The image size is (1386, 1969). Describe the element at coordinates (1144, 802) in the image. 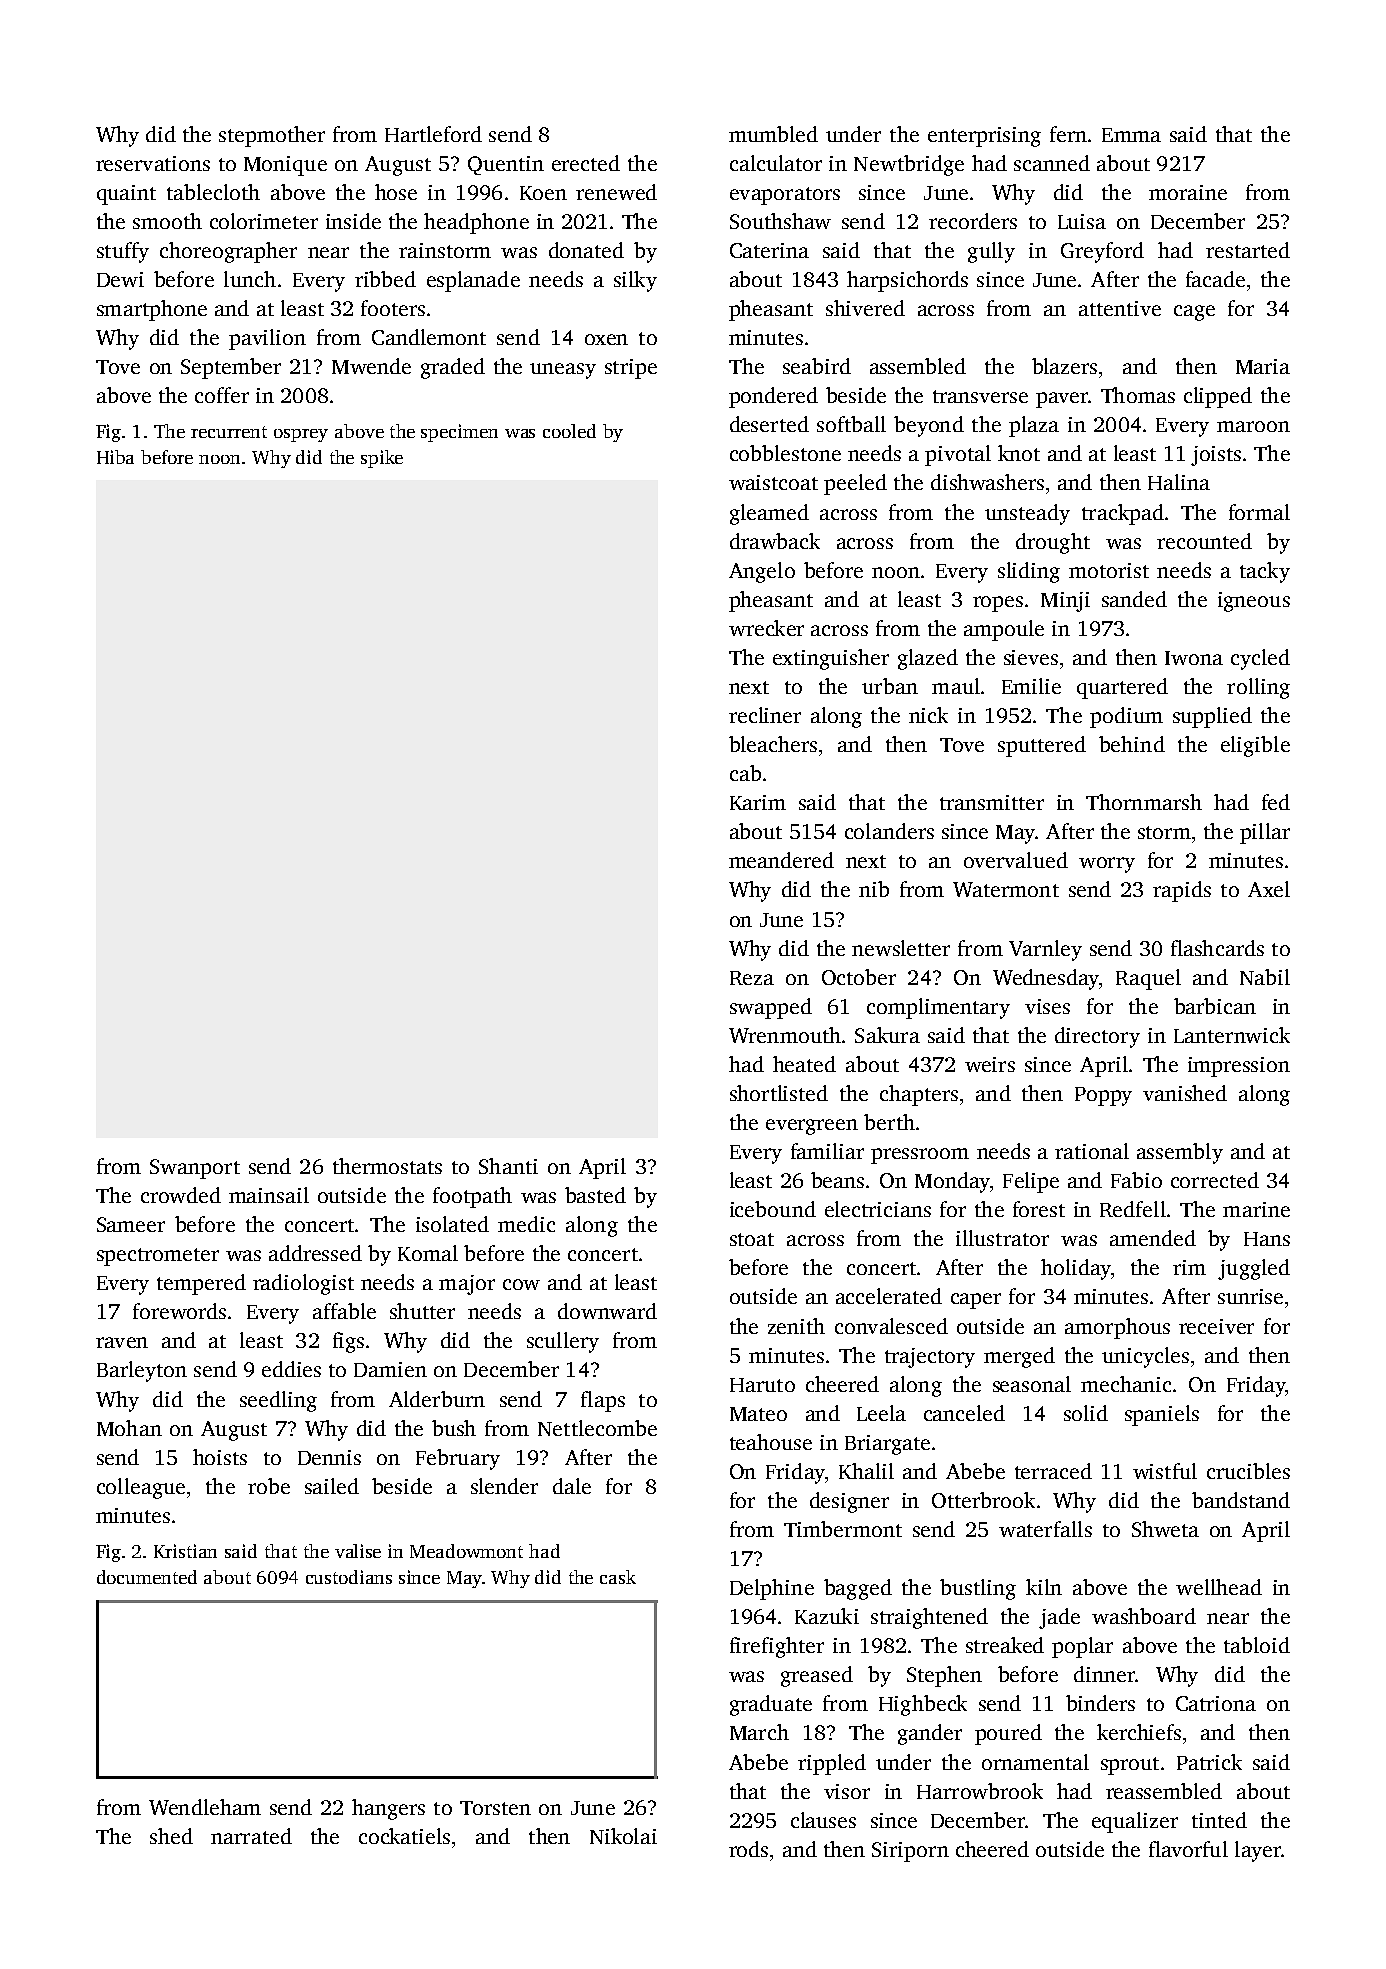

I see `Thornmarsh` at that location.
